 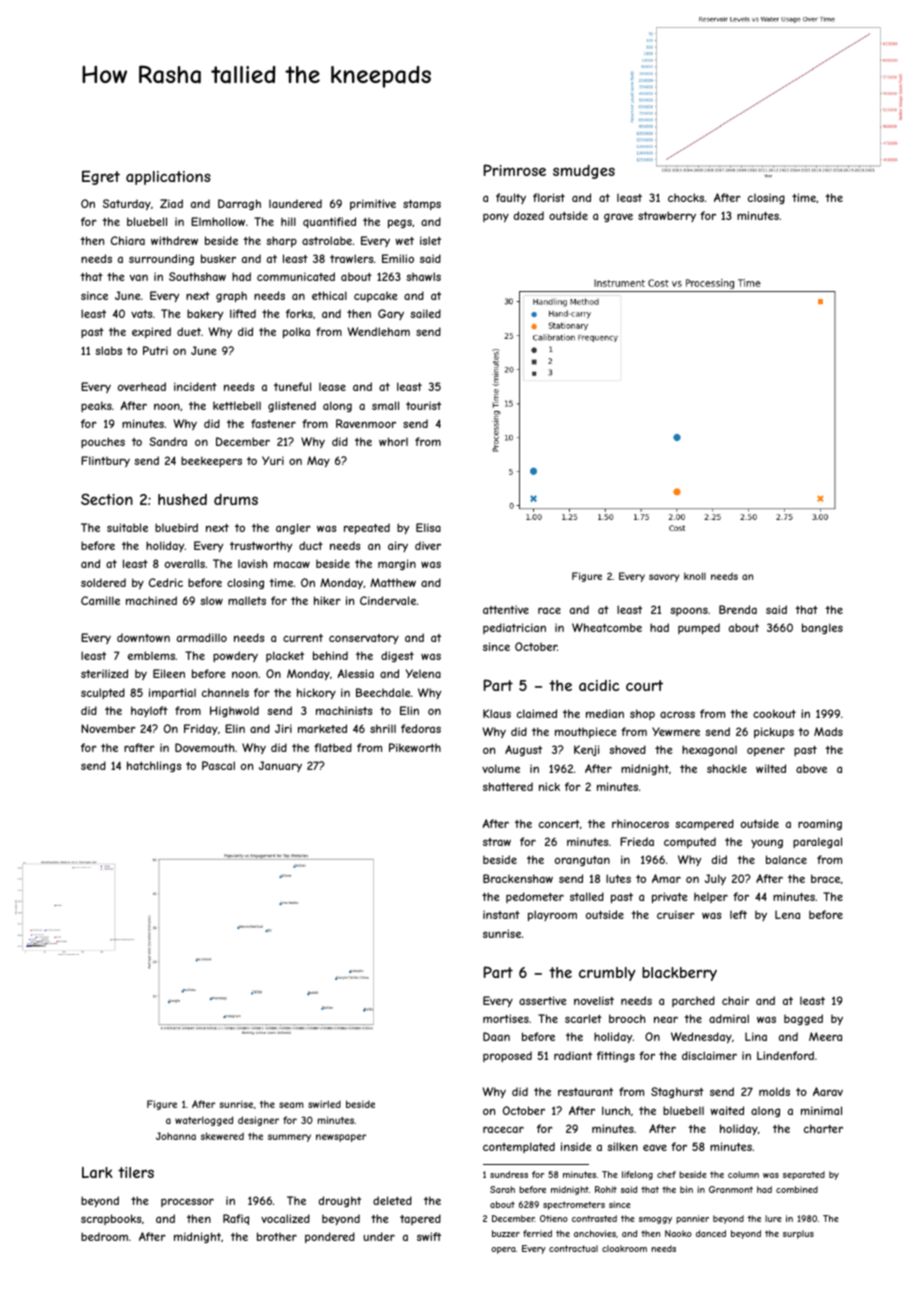 What do you see at coordinates (676, 914) in the screenshot?
I see `cruiser` at bounding box center [676, 914].
